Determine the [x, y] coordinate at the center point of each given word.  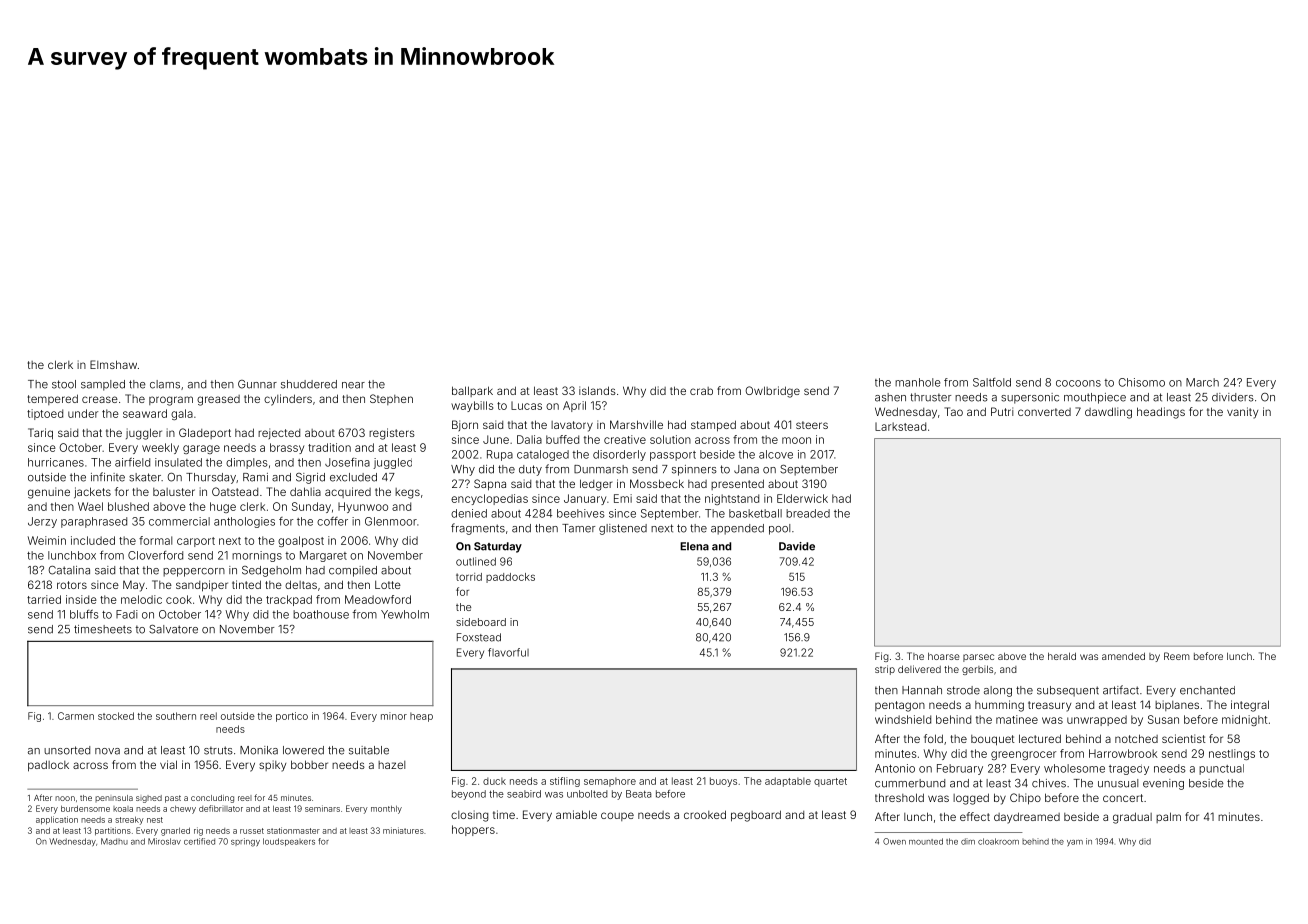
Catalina [69, 570]
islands [597, 390]
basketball [755, 513]
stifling [565, 782]
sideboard [481, 622]
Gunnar [257, 384]
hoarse [944, 656]
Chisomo [1141, 382]
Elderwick [802, 498]
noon [65, 798]
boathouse [321, 614]
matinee [1017, 719]
